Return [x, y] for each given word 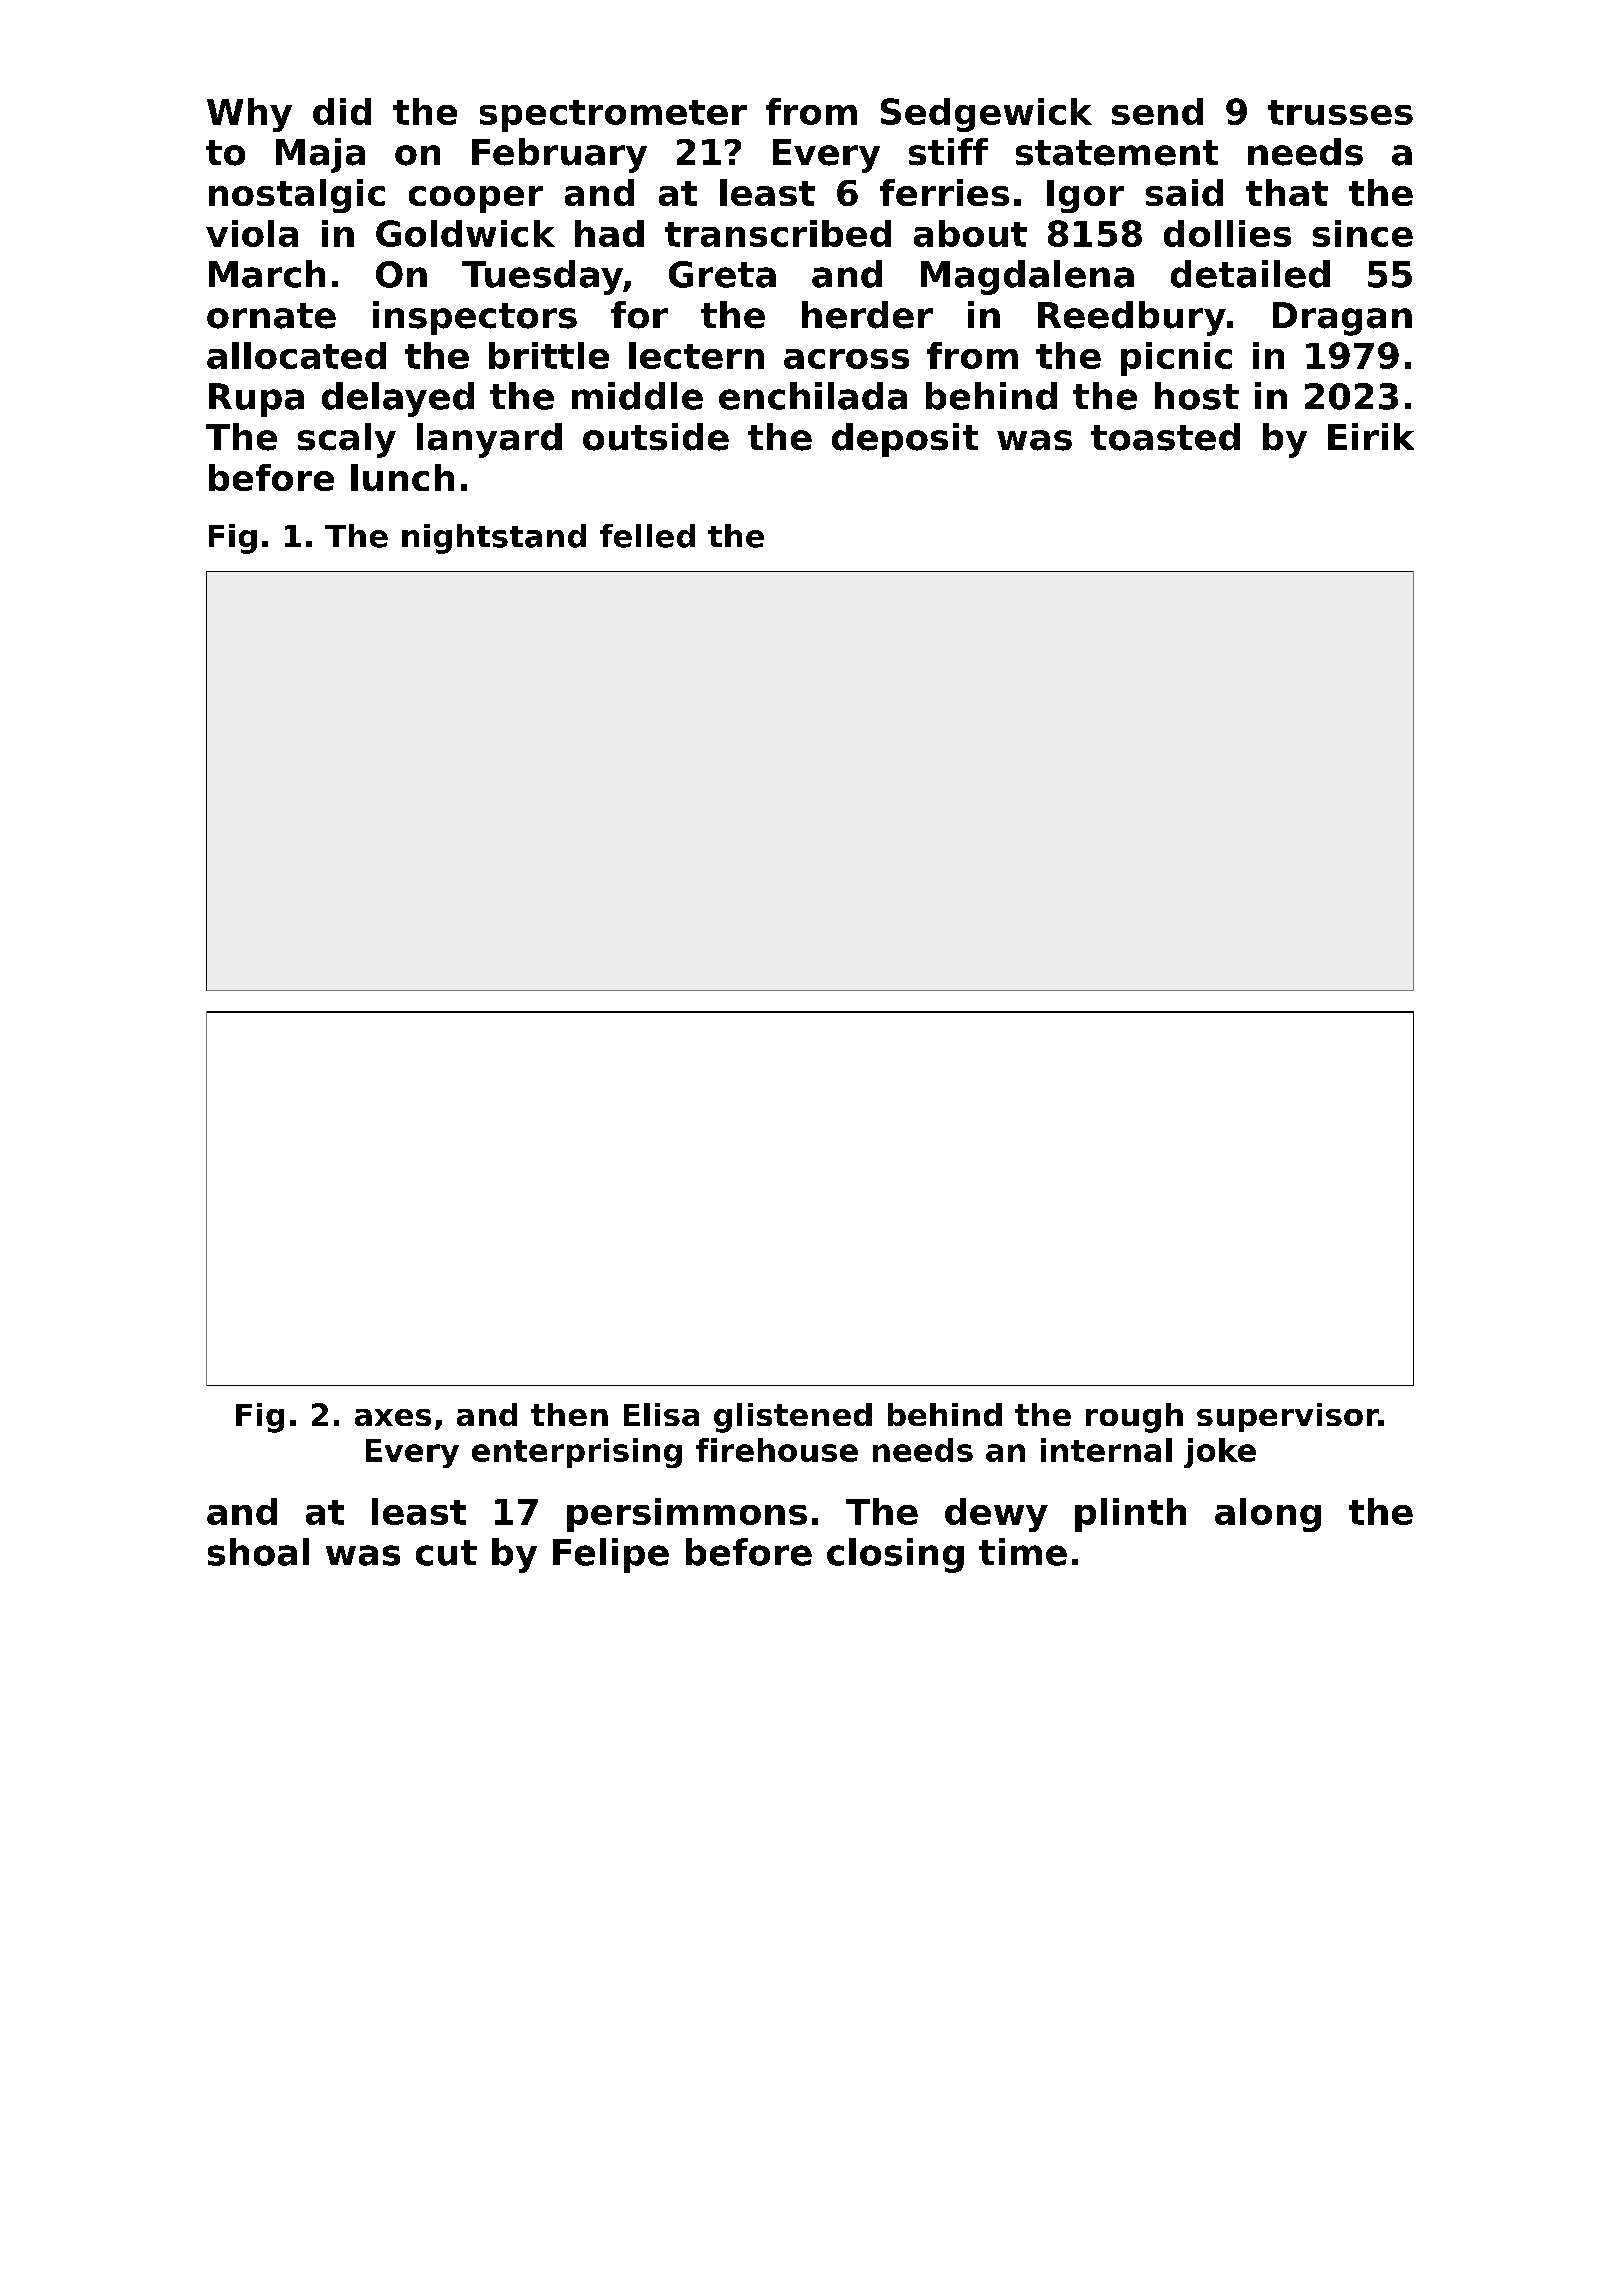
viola [252, 233]
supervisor [1288, 1417]
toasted [1165, 437]
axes [393, 1417]
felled [647, 536]
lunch [402, 477]
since [1363, 233]
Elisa [661, 1414]
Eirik [1371, 436]
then [569, 1414]
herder [867, 315]
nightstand [494, 539]
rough [1134, 1418]
